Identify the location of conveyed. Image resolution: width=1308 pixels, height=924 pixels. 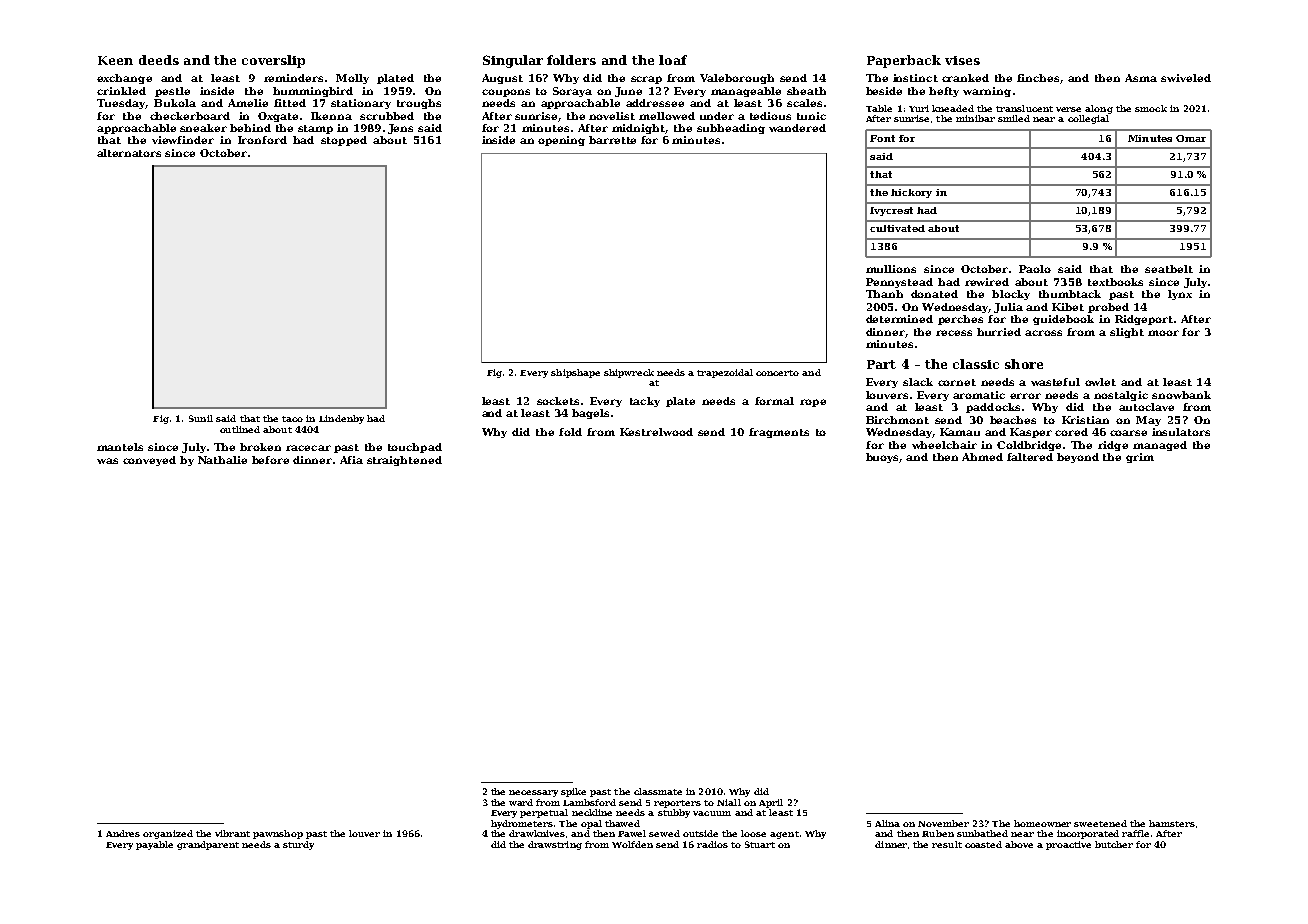
(149, 461).
